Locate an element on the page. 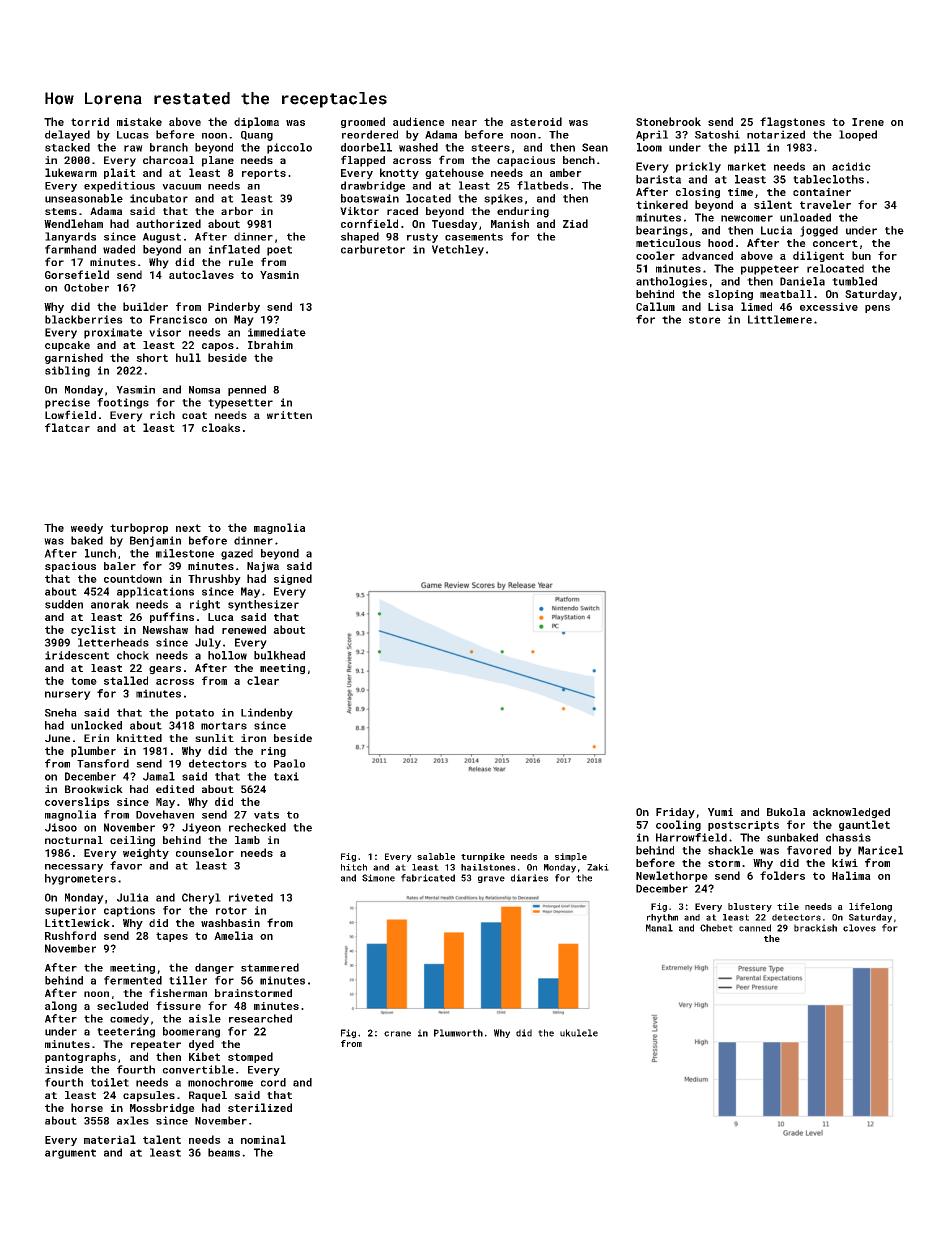 The width and height of the image is (952, 1233). gauntlet is located at coordinates (864, 825).
